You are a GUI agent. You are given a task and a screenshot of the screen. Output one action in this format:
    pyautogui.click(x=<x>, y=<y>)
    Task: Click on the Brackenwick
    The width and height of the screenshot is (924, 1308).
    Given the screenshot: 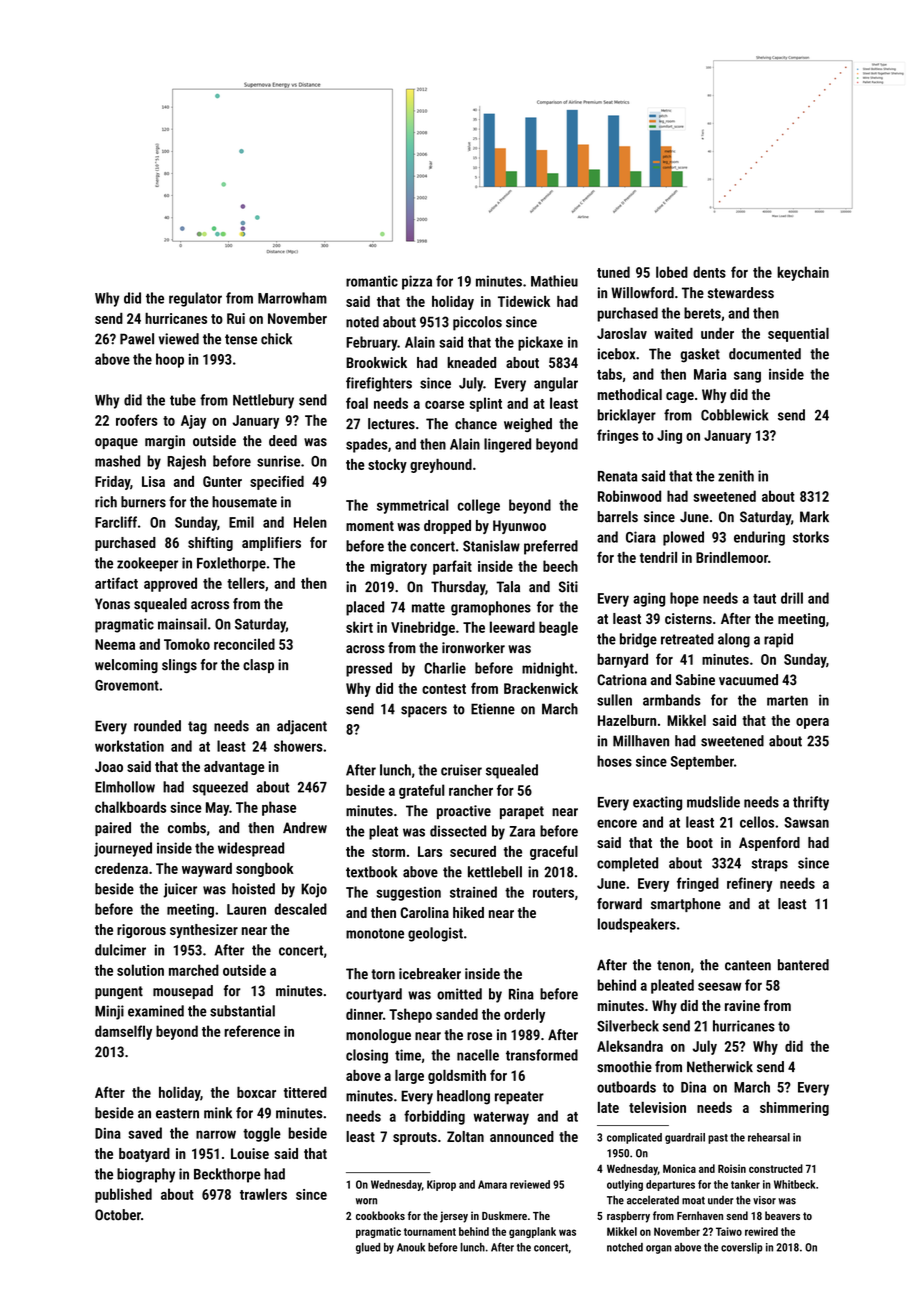 What is the action you would take?
    pyautogui.click(x=541, y=688)
